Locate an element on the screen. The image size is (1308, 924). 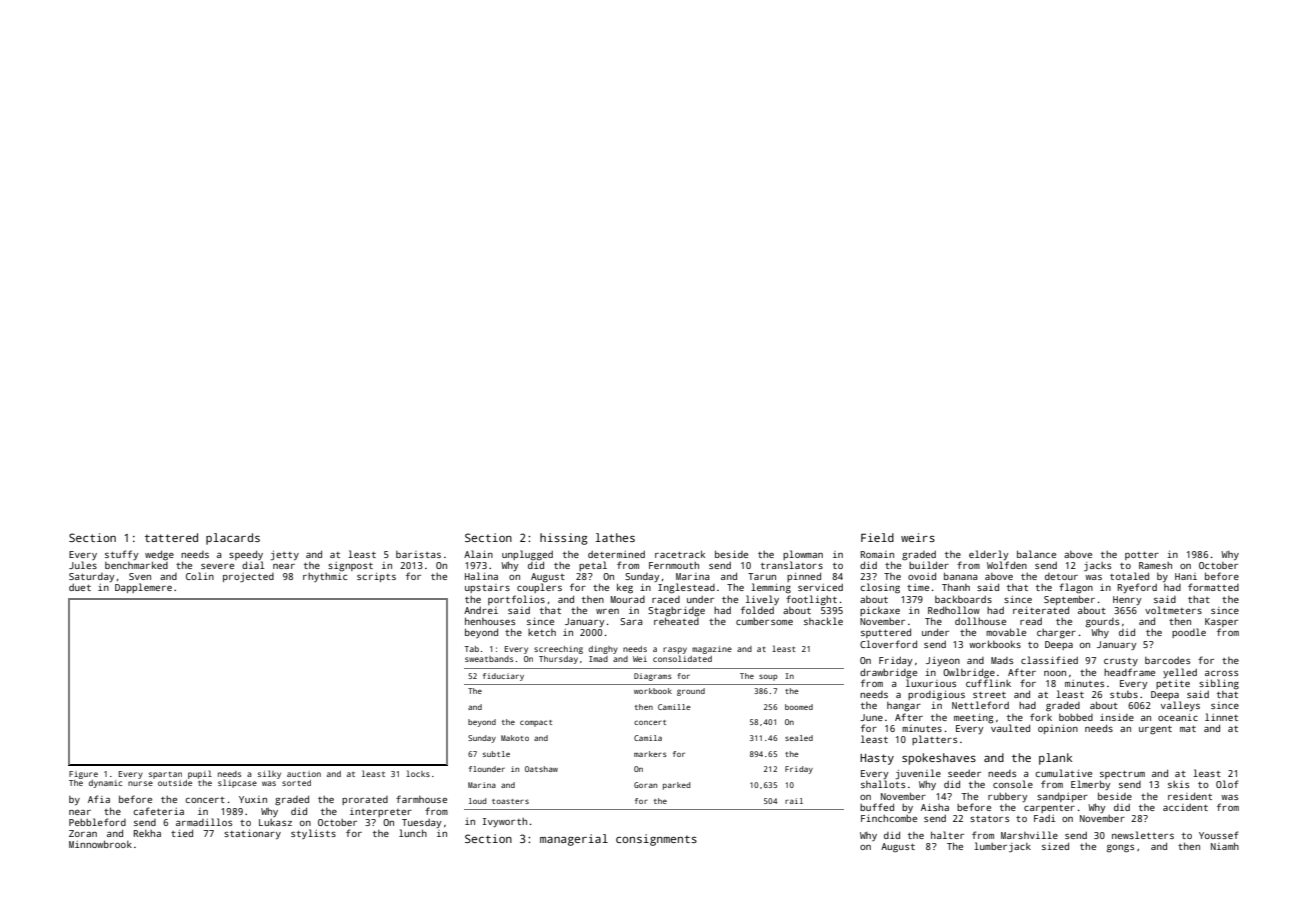
potter is located at coordinates (1142, 556).
